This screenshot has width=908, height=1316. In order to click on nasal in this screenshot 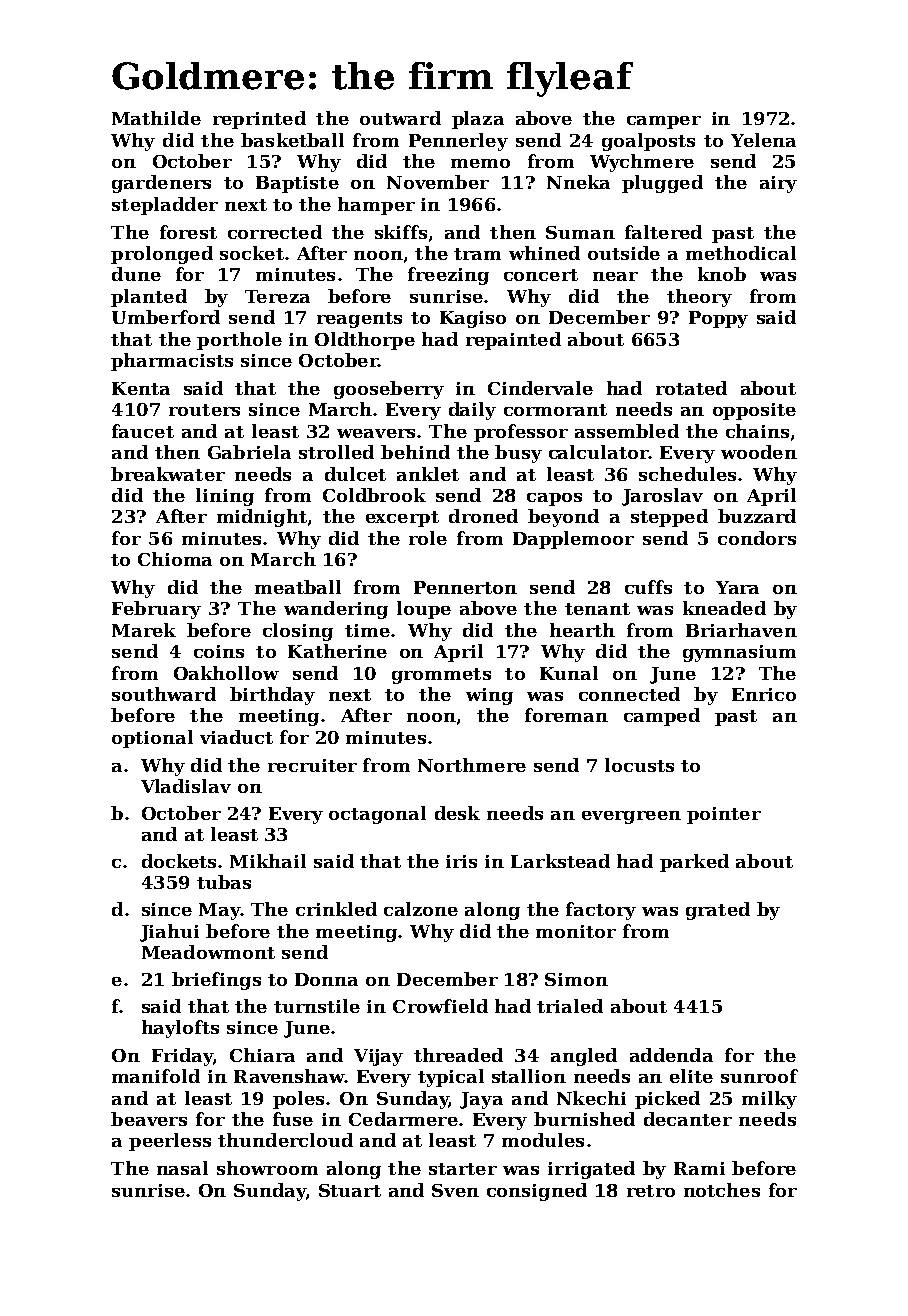, I will do `click(182, 1168)`.
